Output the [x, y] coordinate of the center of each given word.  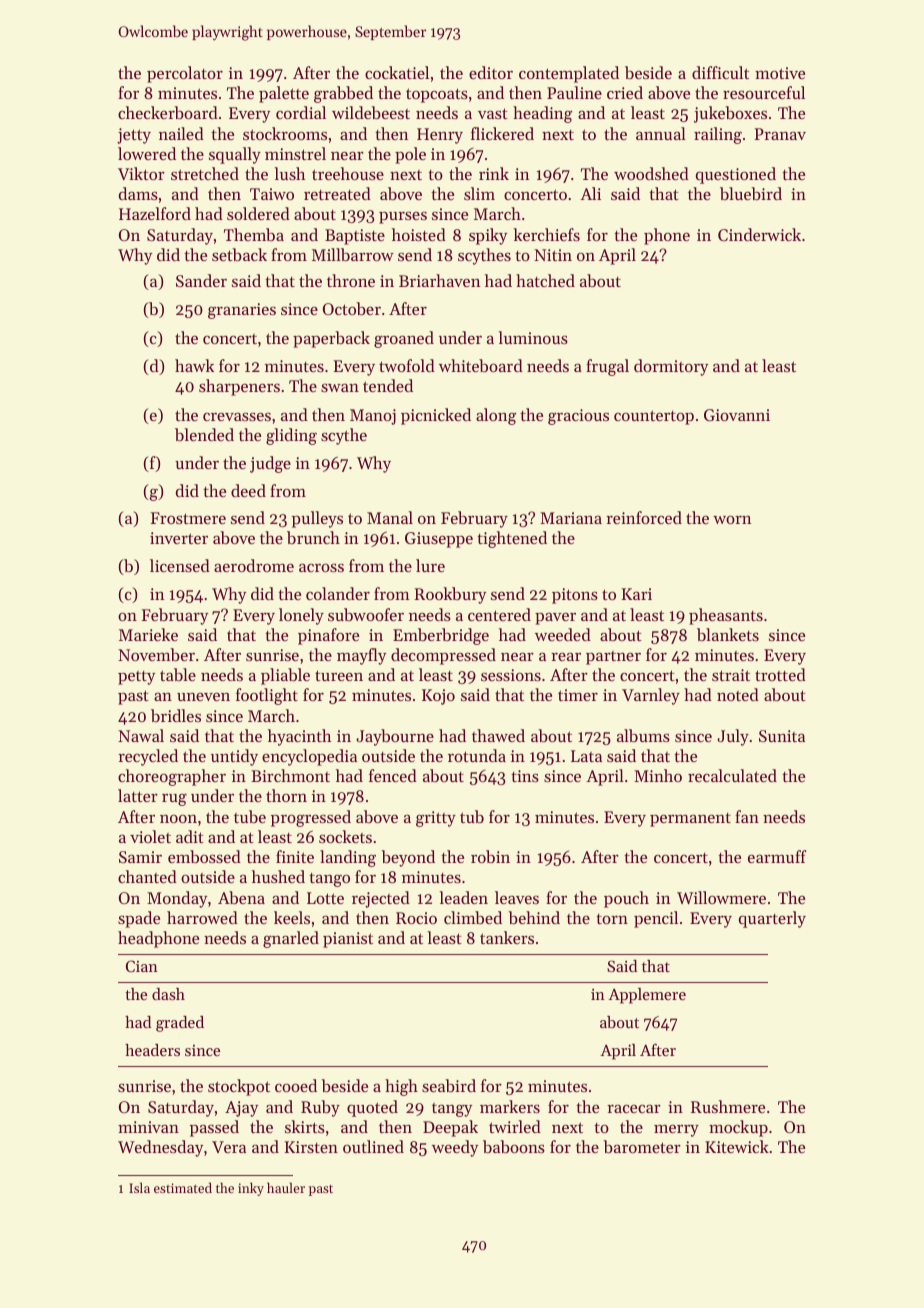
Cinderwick [759, 234]
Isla [139, 1187]
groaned [404, 339]
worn [732, 519]
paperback [331, 339]
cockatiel [397, 72]
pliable [285, 676]
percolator [185, 74]
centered [499, 614]
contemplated [569, 74]
